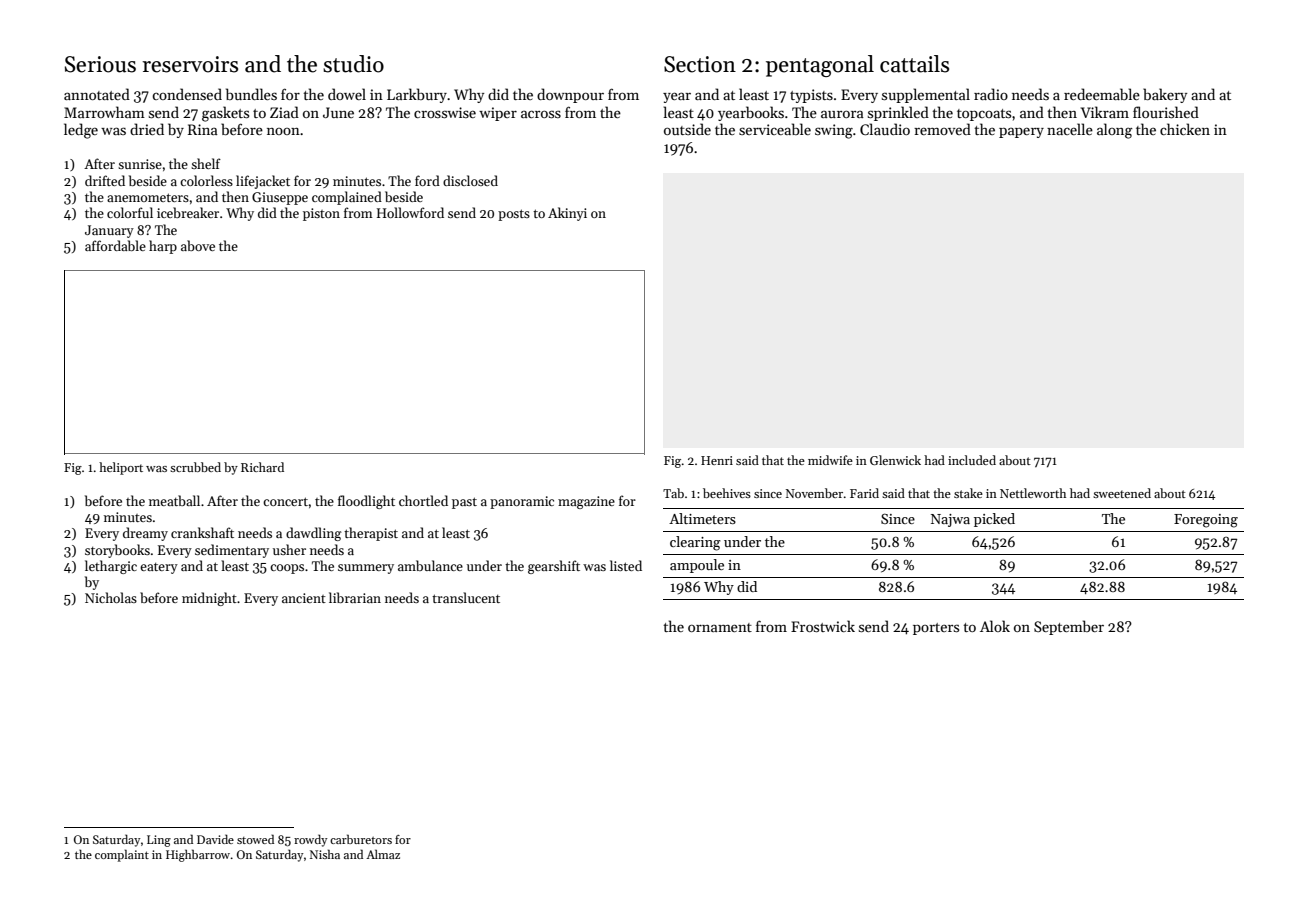 The image size is (1308, 924). I want to click on September, so click(1069, 627).
